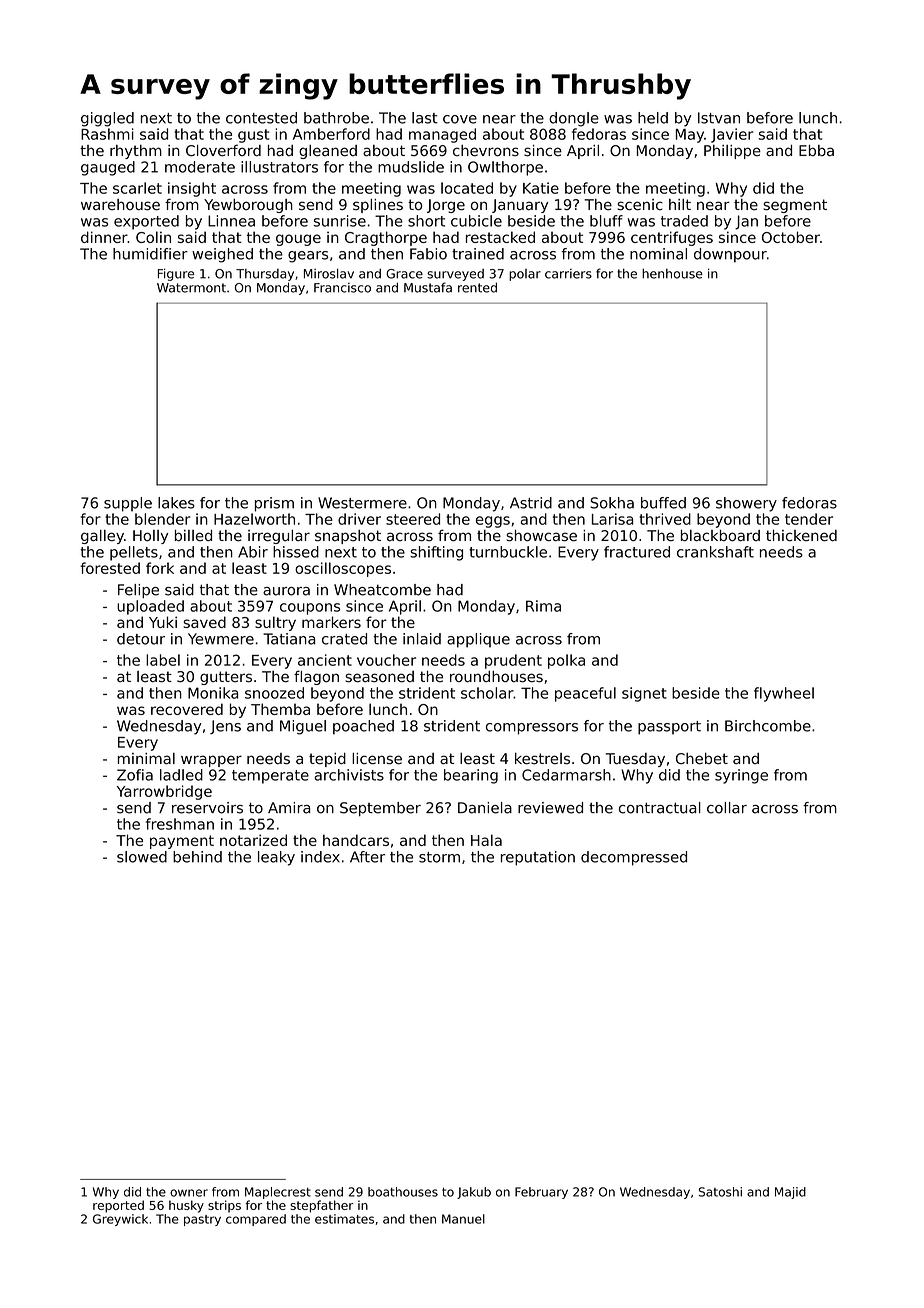 The height and width of the document is (1308, 924). Describe the element at coordinates (204, 622) in the document. I see `saved` at that location.
